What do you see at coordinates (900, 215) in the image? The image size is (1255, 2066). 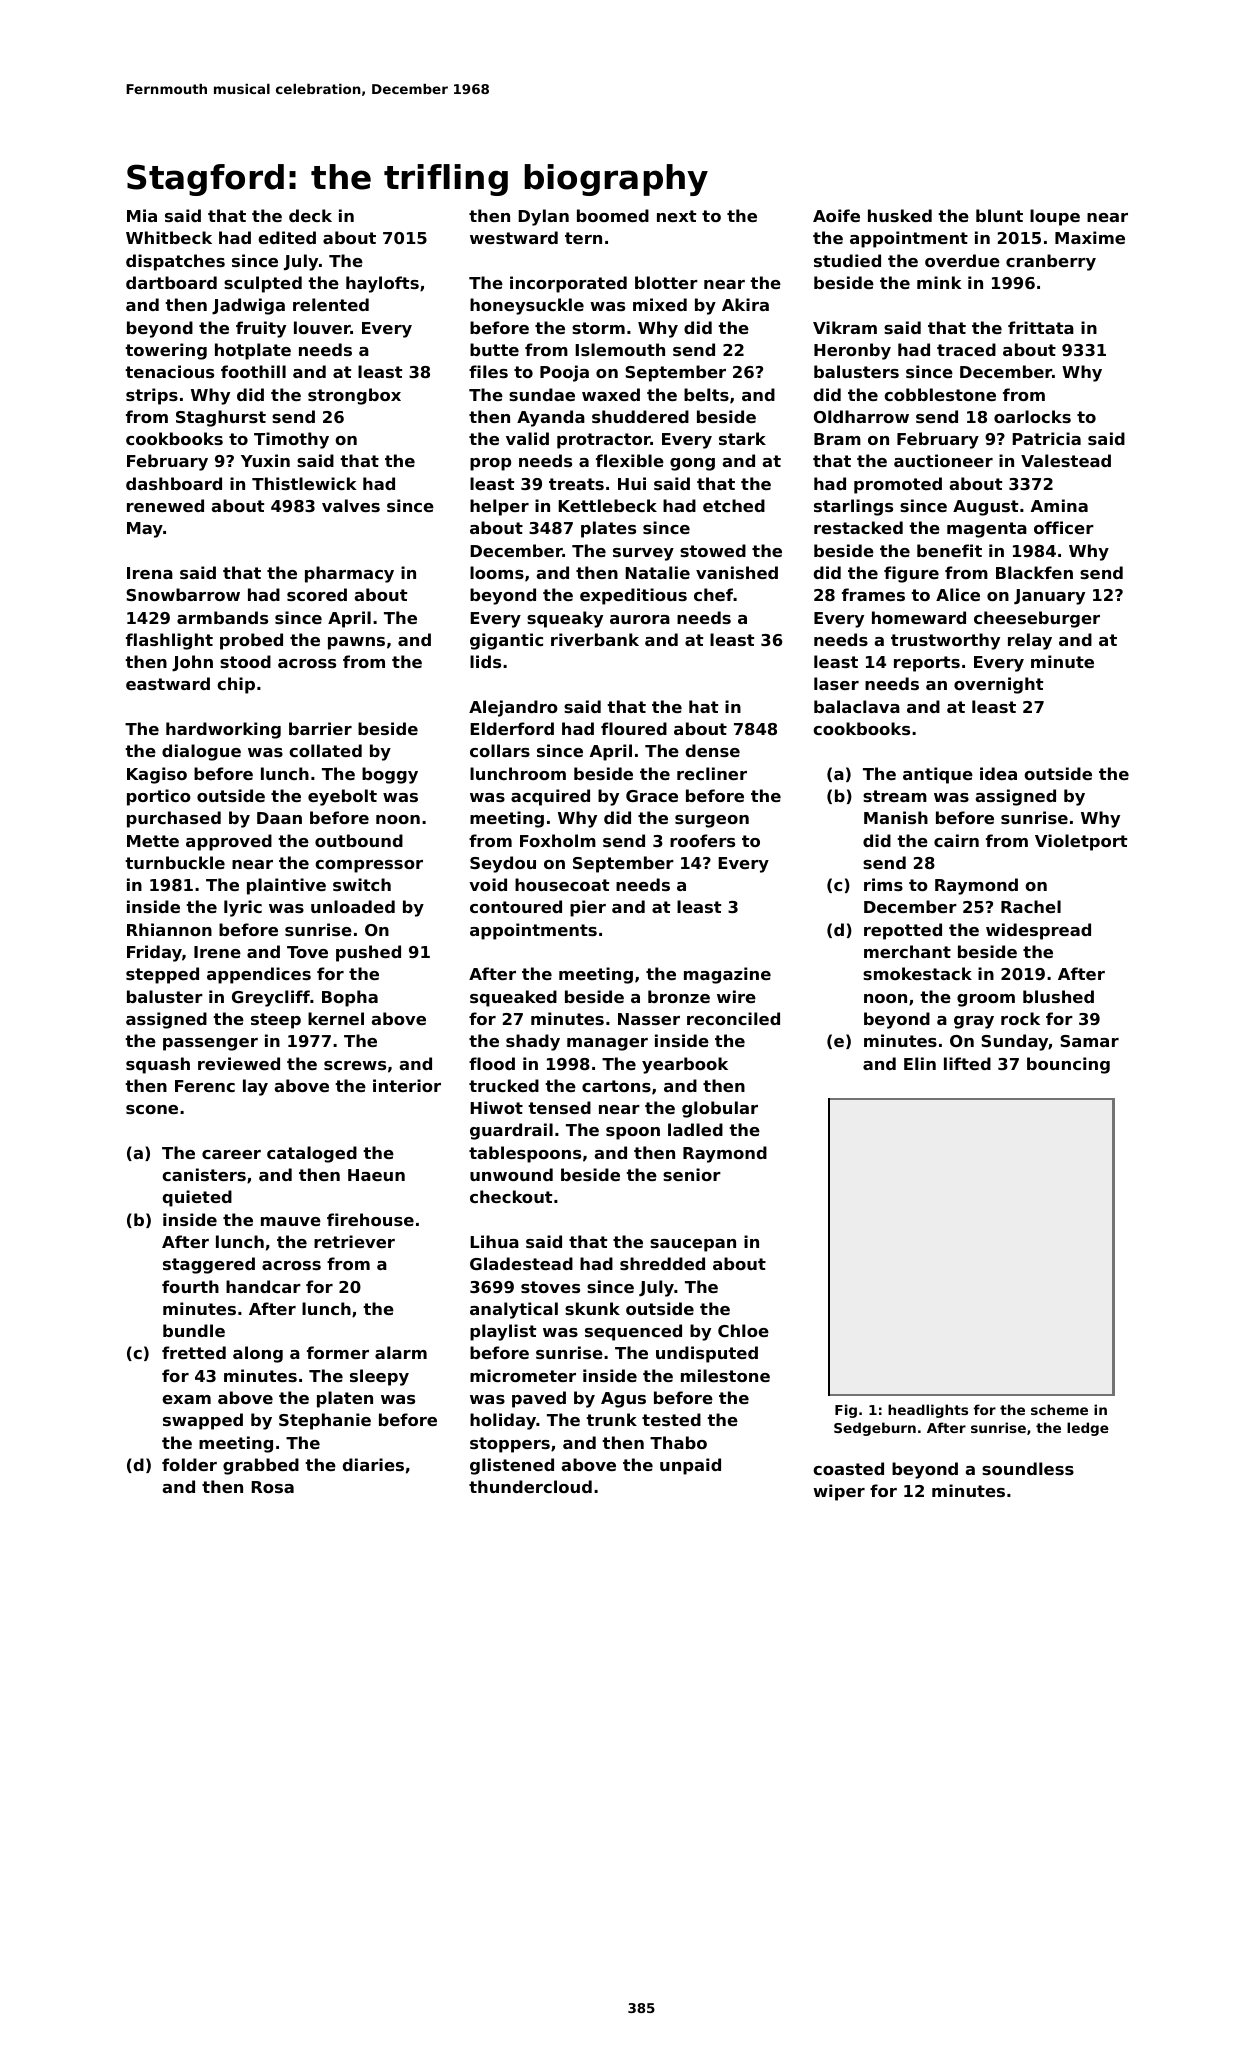 I see `husked` at bounding box center [900, 215].
